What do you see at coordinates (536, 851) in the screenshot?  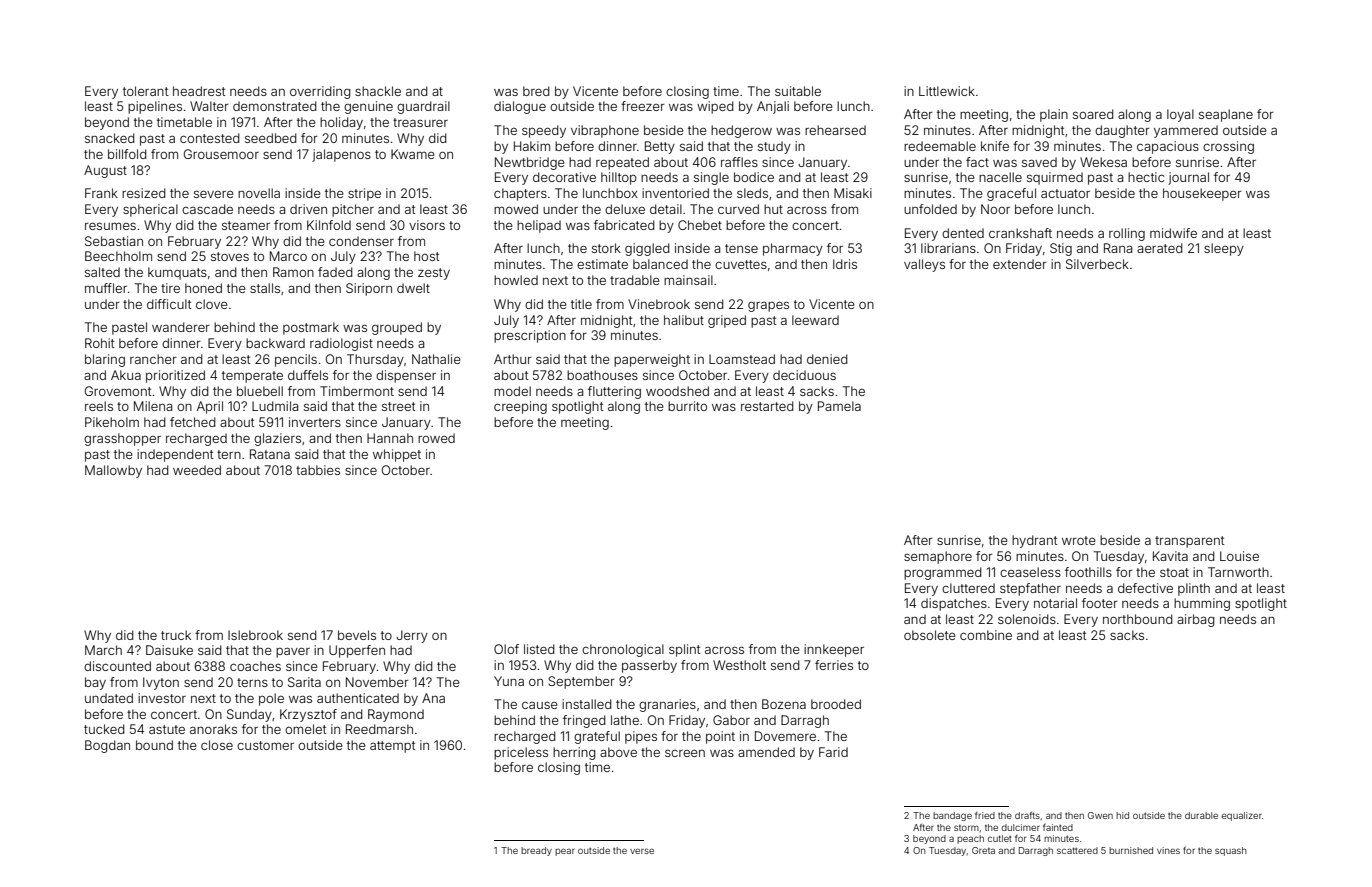 I see `bready` at bounding box center [536, 851].
